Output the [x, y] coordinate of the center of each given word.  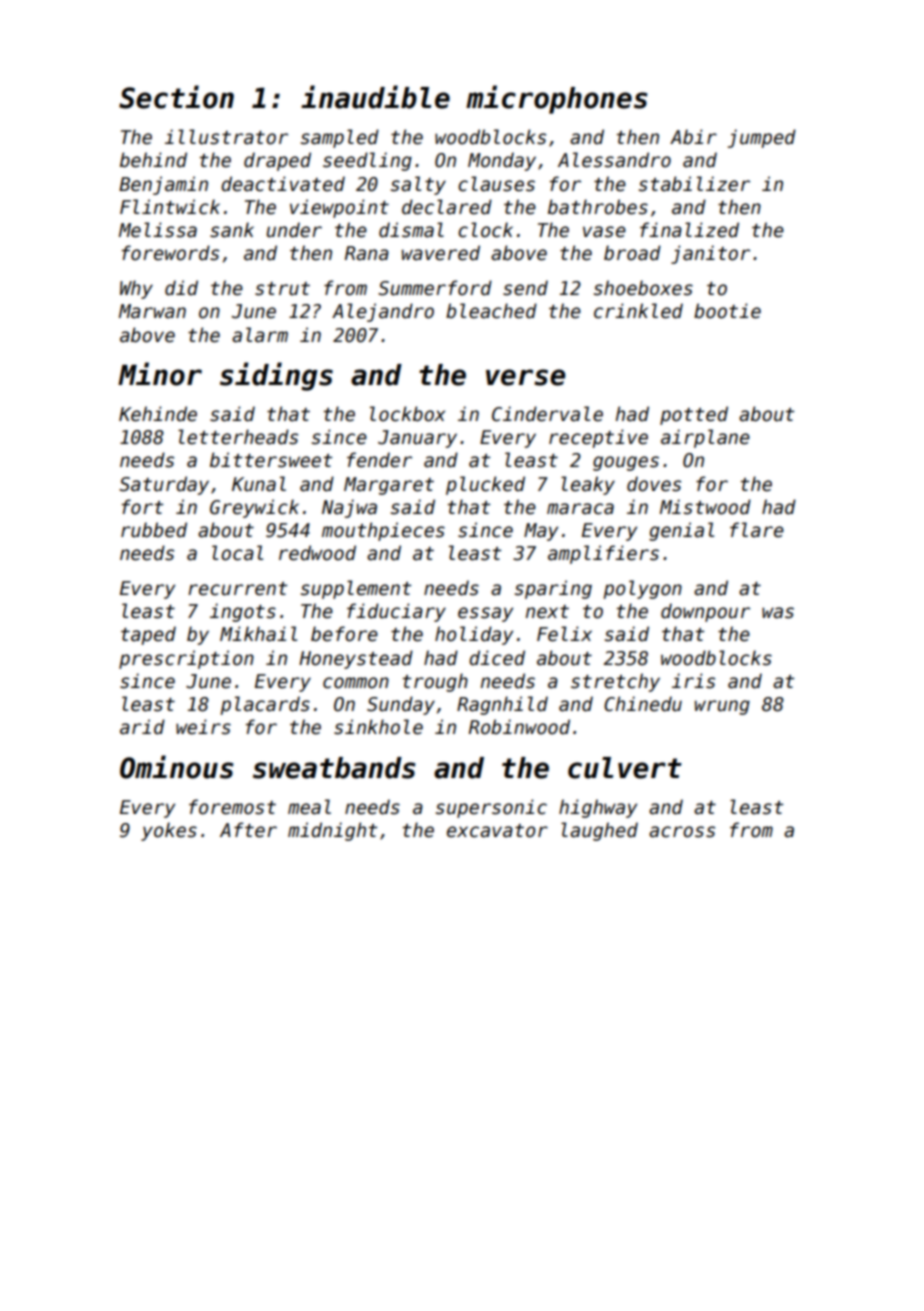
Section [176, 97]
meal [309, 807]
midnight [332, 831]
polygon [642, 589]
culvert [625, 768]
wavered [441, 253]
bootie [727, 311]
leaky [588, 485]
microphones [556, 99]
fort [142, 507]
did [181, 288]
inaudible [375, 97]
